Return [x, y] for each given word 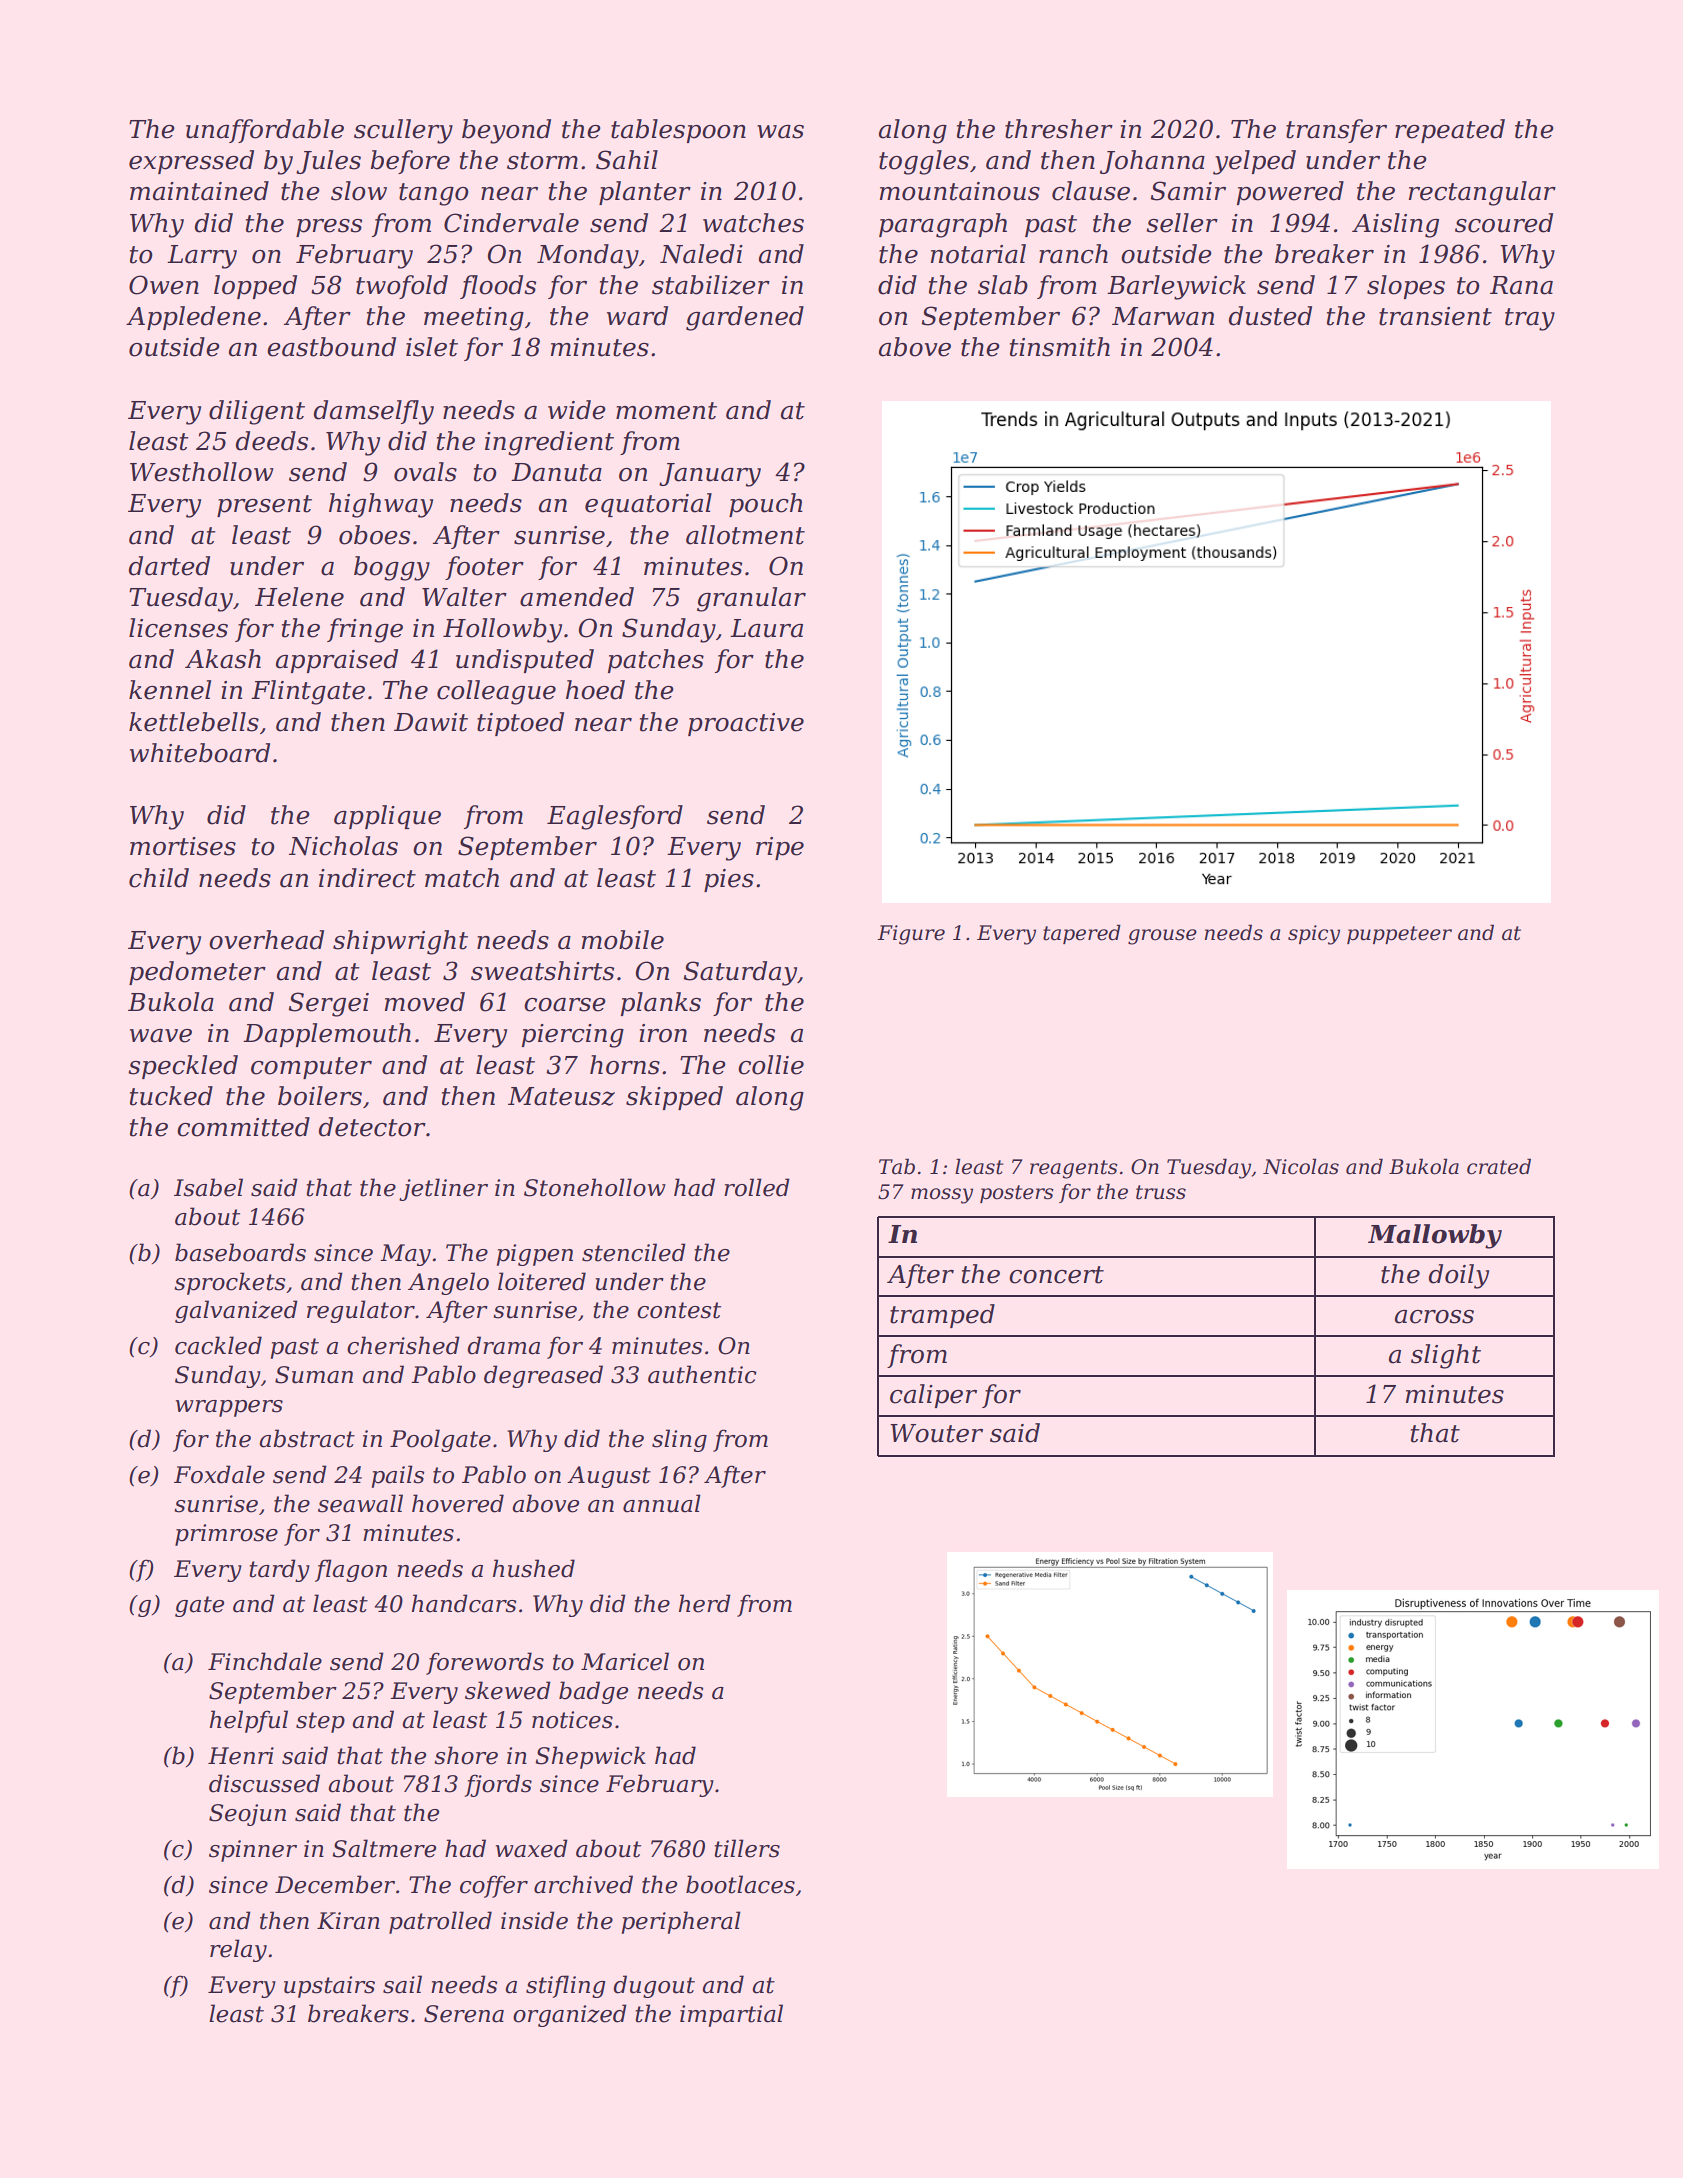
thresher [1059, 129]
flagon [351, 1570]
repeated [1450, 131]
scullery [403, 131]
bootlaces [740, 1884]
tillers [747, 1848]
